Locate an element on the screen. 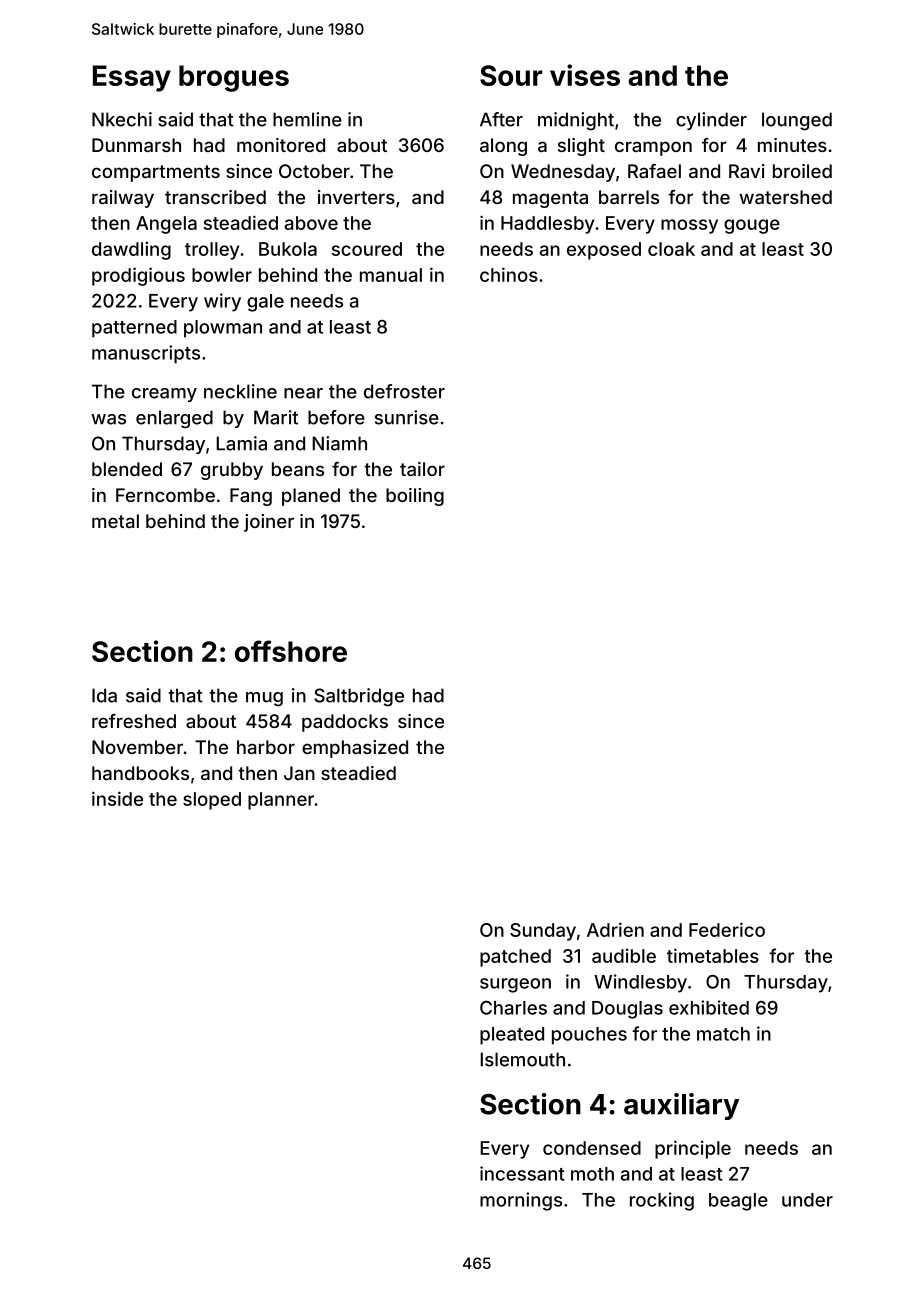 The image size is (924, 1308). Adrien is located at coordinates (615, 929).
